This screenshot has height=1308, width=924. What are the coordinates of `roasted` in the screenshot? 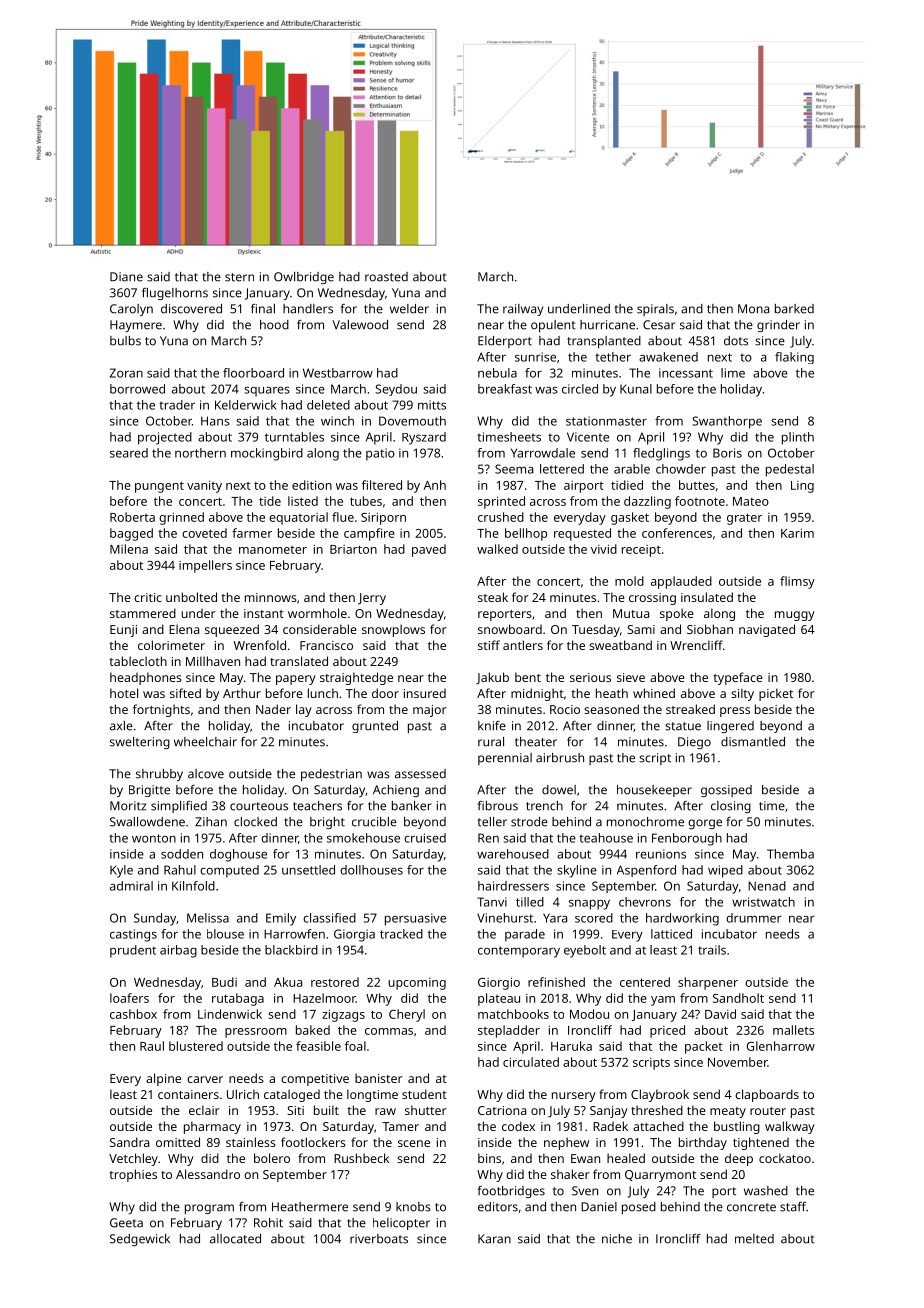 It's located at (386, 277).
